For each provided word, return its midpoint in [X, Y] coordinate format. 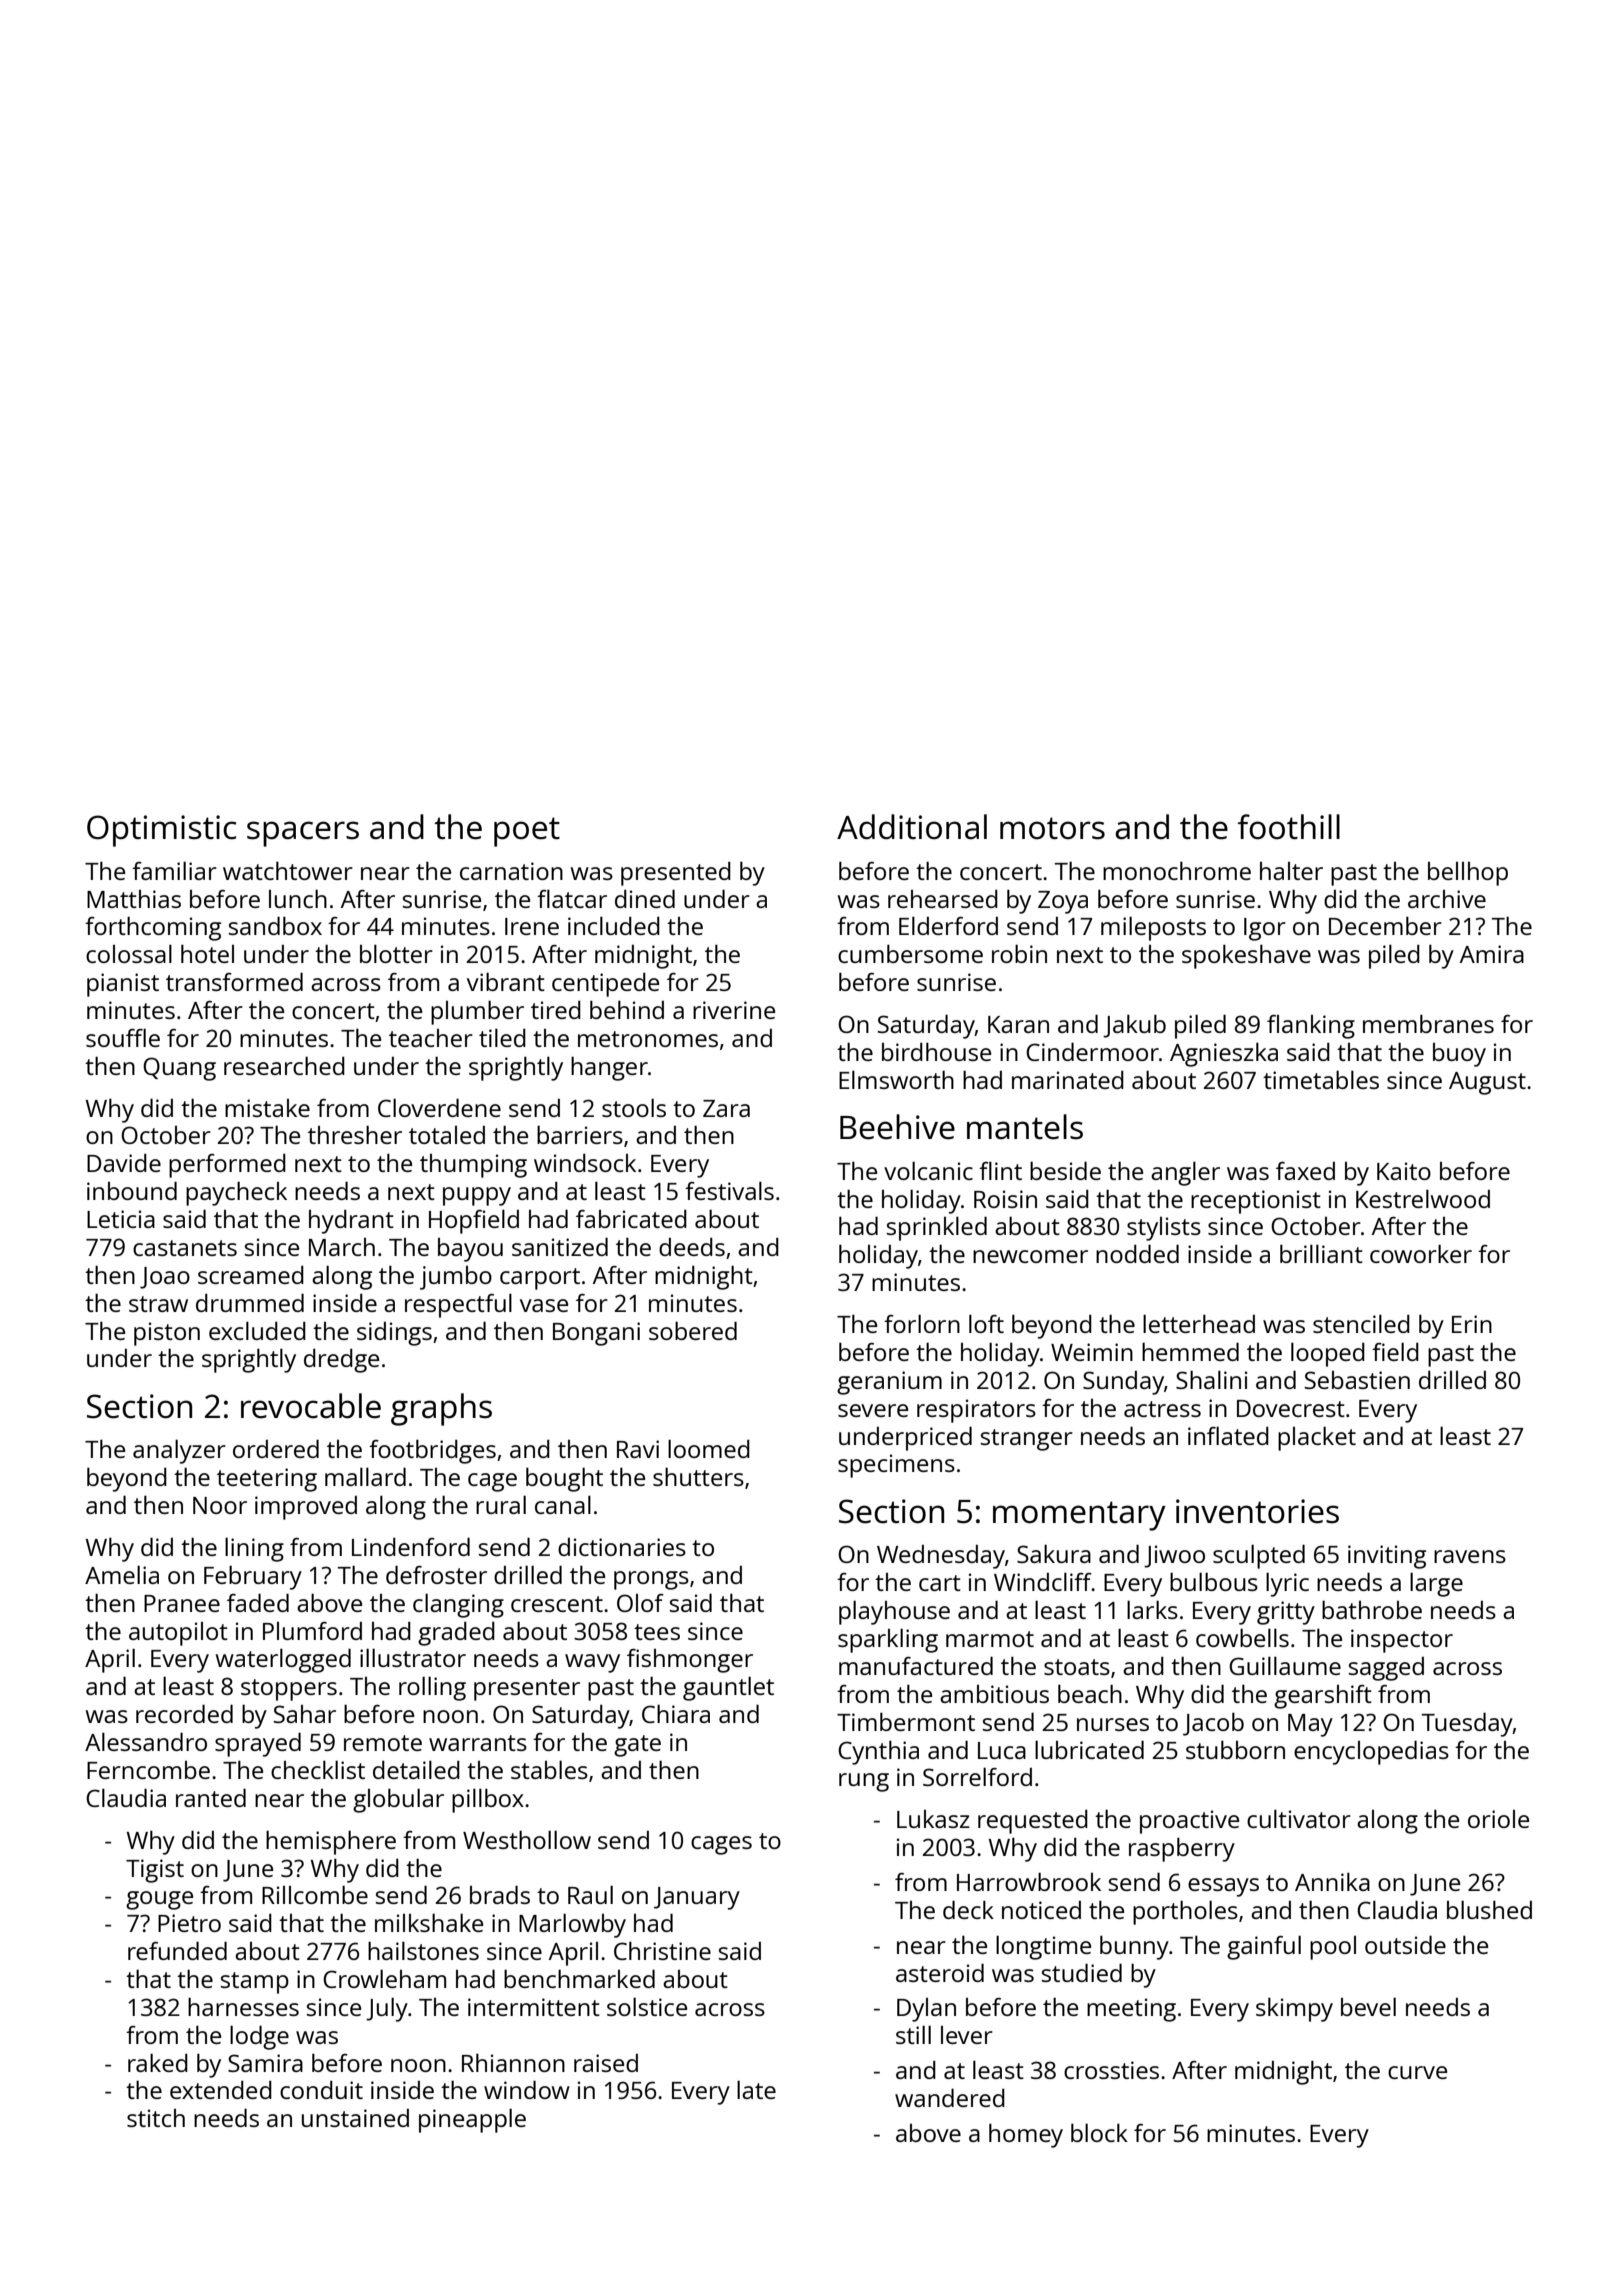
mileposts [1153, 928]
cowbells [1242, 1637]
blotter [396, 953]
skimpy [1294, 2009]
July [387, 2009]
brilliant [1321, 1253]
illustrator [413, 1657]
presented [676, 873]
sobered [693, 1330]
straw [158, 1304]
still [913, 2034]
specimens [896, 1466]
